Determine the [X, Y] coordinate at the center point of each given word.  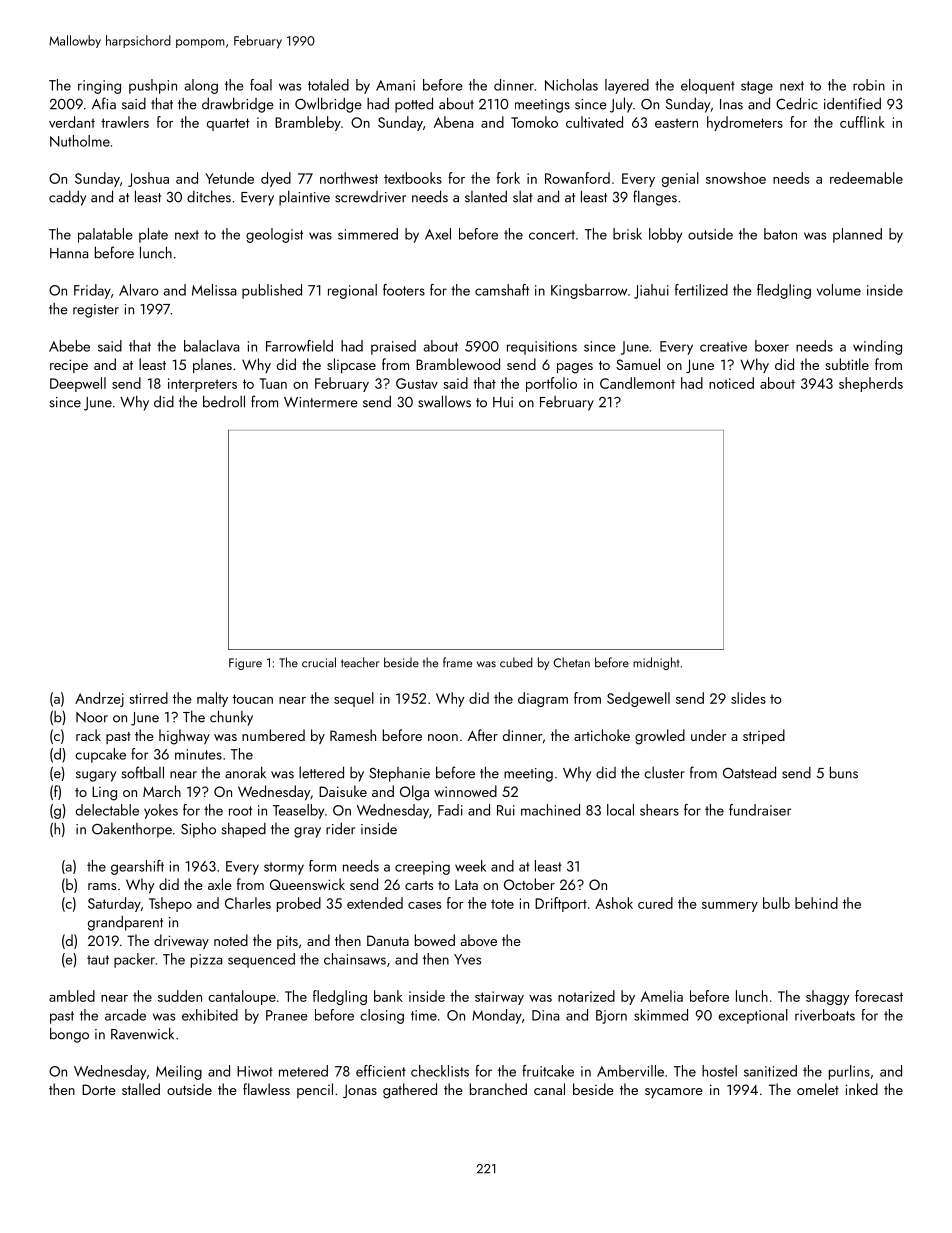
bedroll [224, 401]
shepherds [871, 384]
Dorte [99, 1089]
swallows [444, 401]
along [201, 86]
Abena [453, 122]
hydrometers [745, 123]
